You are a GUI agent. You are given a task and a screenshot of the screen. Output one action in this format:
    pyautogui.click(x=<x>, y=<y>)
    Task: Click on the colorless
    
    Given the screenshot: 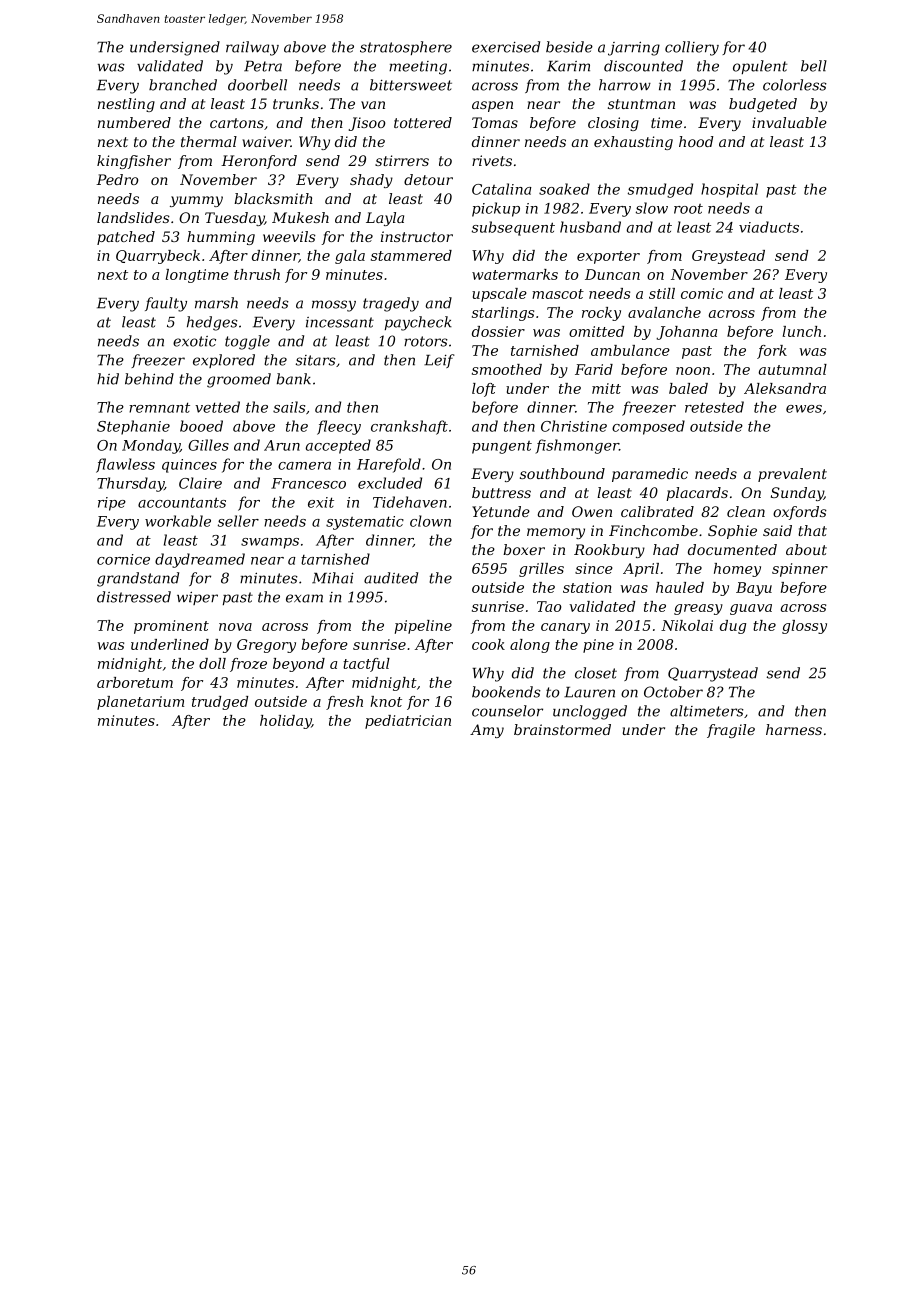 What is the action you would take?
    pyautogui.click(x=795, y=85)
